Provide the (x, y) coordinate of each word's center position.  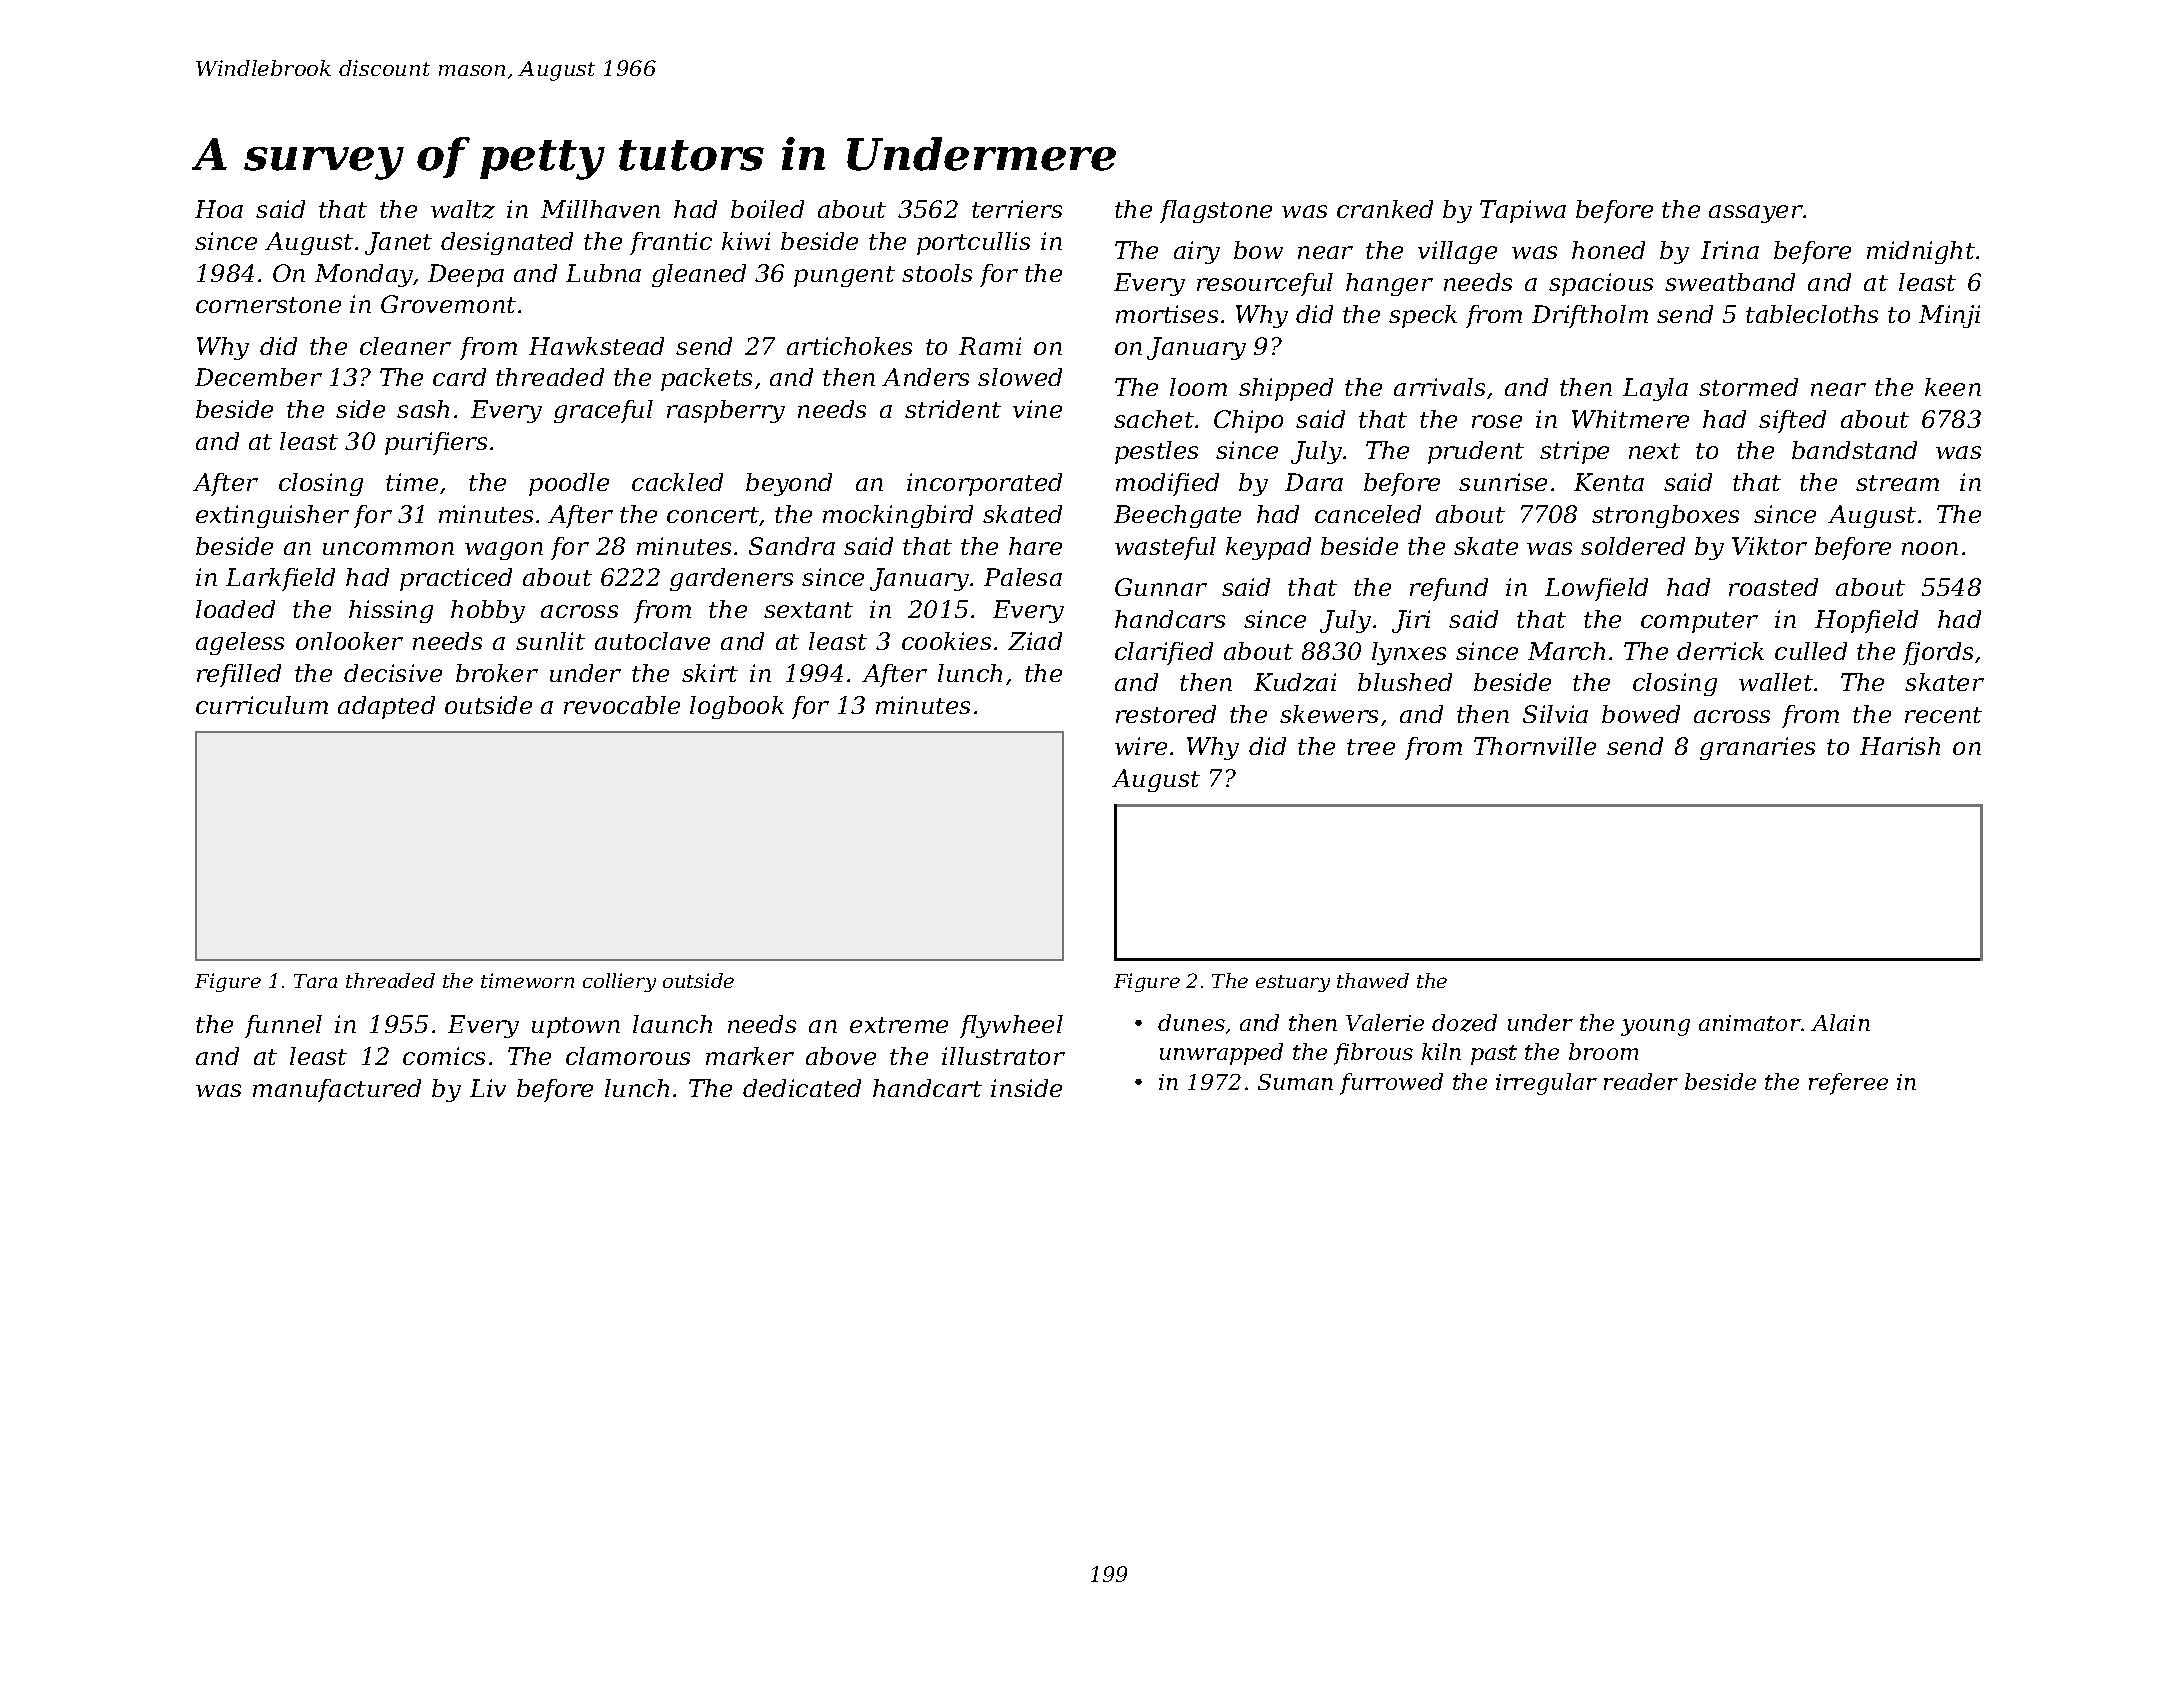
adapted (386, 707)
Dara (1314, 482)
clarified (1164, 653)
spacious (1601, 284)
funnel (283, 1026)
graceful (603, 411)
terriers (1017, 209)
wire (1141, 746)
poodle (569, 484)
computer (1699, 622)
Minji (1949, 316)
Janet (398, 243)
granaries (1757, 748)
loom (1198, 387)
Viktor (1769, 546)
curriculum (262, 705)
